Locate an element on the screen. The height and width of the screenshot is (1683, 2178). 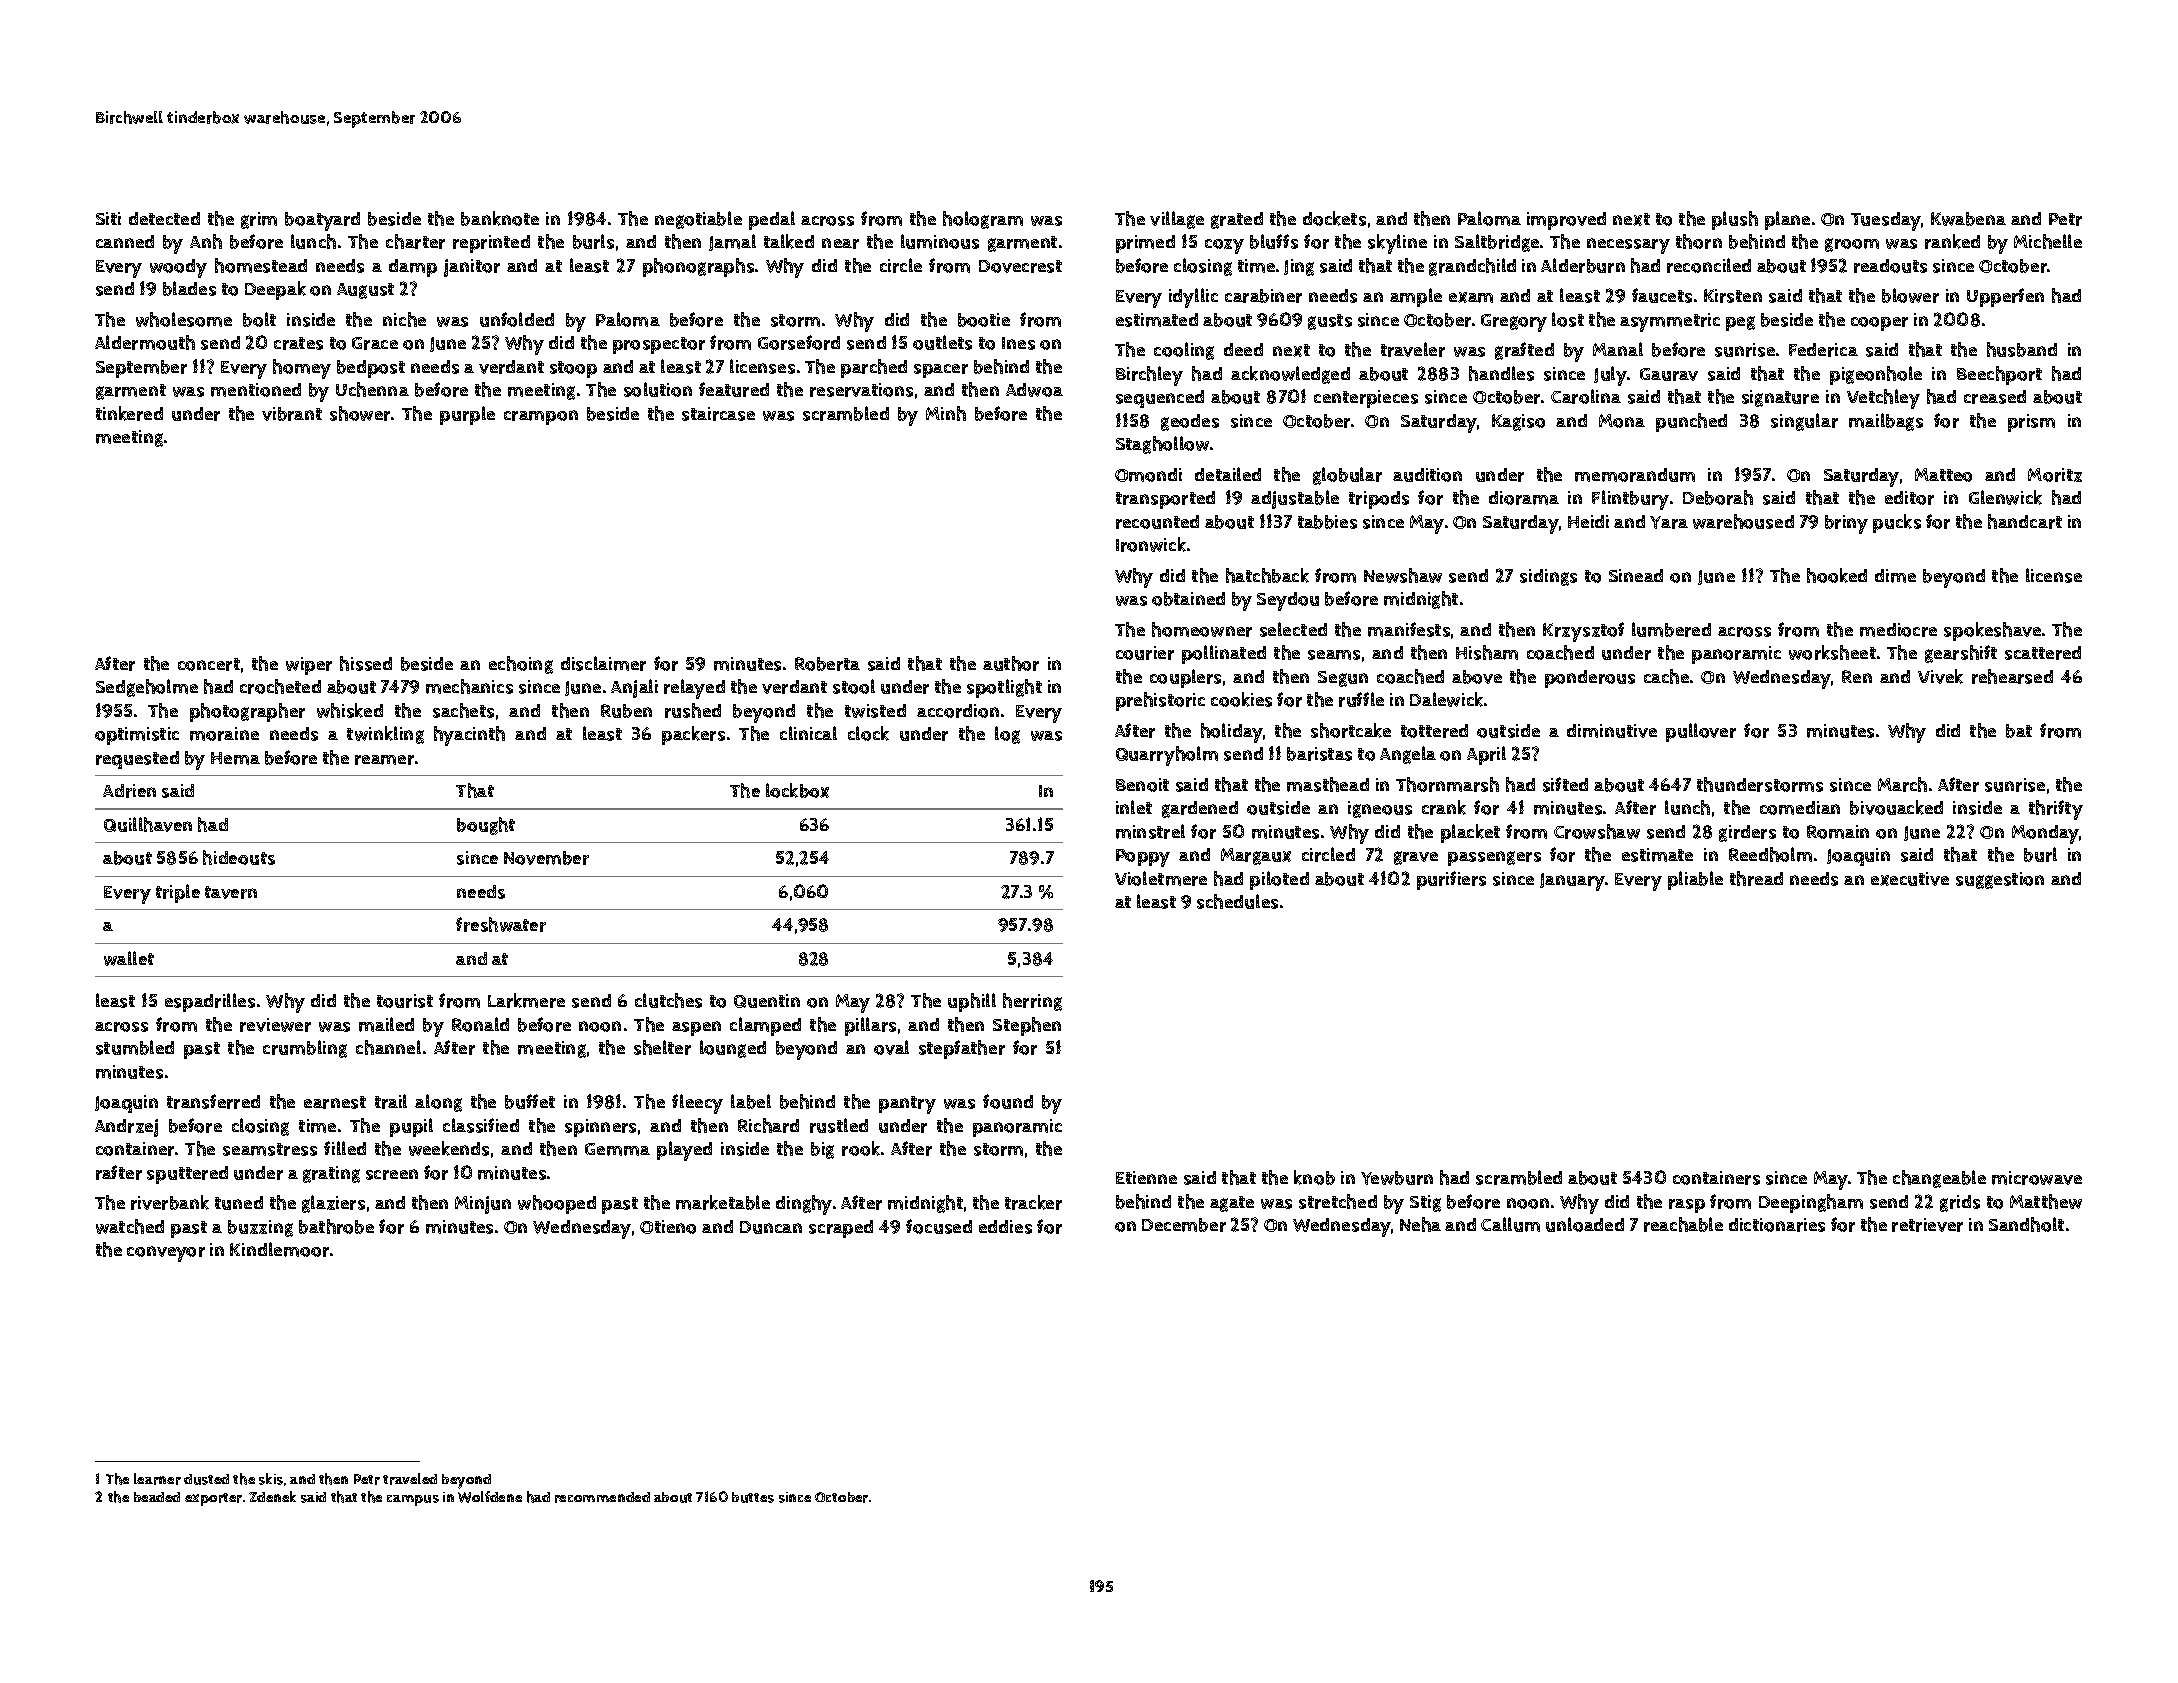
phonographs is located at coordinates (698, 267).
